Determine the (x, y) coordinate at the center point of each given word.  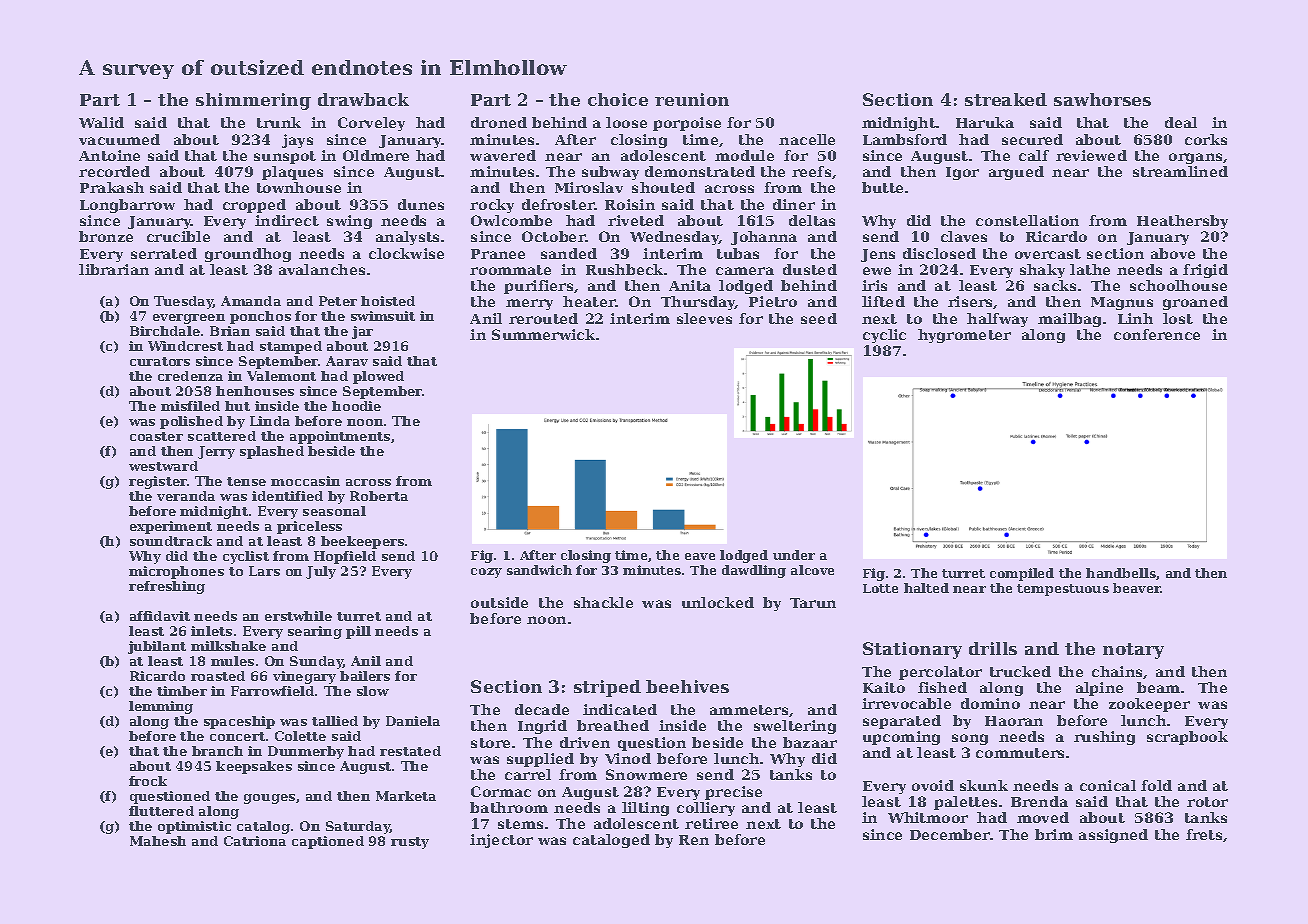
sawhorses (1102, 99)
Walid (101, 122)
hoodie (356, 406)
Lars (264, 571)
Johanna (764, 238)
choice (618, 99)
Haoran (1014, 721)
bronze (106, 236)
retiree (711, 823)
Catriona (255, 841)
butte (882, 187)
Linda (270, 421)
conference (1157, 334)
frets (1204, 834)
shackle (603, 602)
